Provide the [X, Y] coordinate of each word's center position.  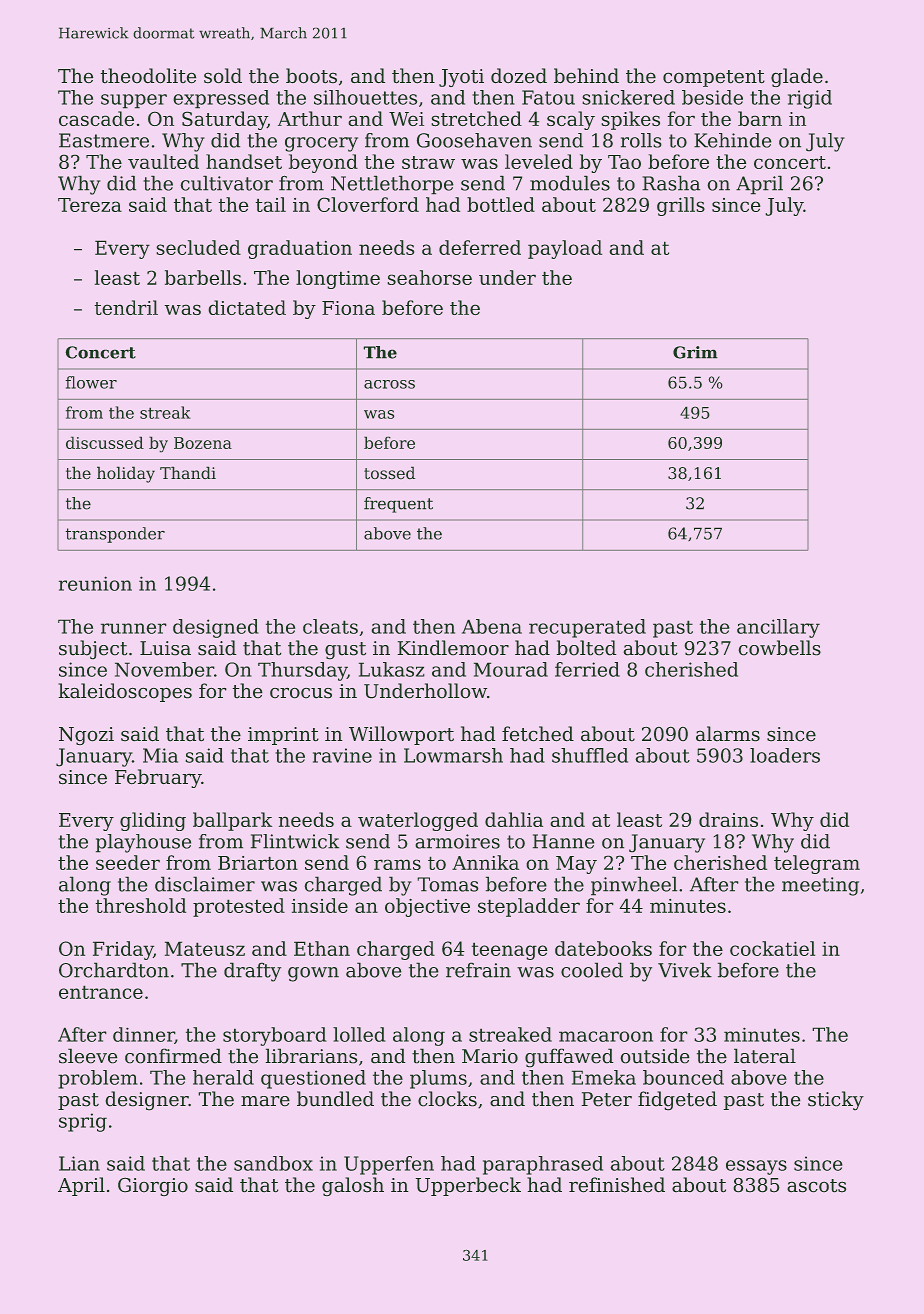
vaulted [163, 161]
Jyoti [461, 78]
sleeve [88, 1056]
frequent [398, 505]
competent [714, 78]
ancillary [778, 628]
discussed [105, 442]
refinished [617, 1185]
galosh [353, 1186]
